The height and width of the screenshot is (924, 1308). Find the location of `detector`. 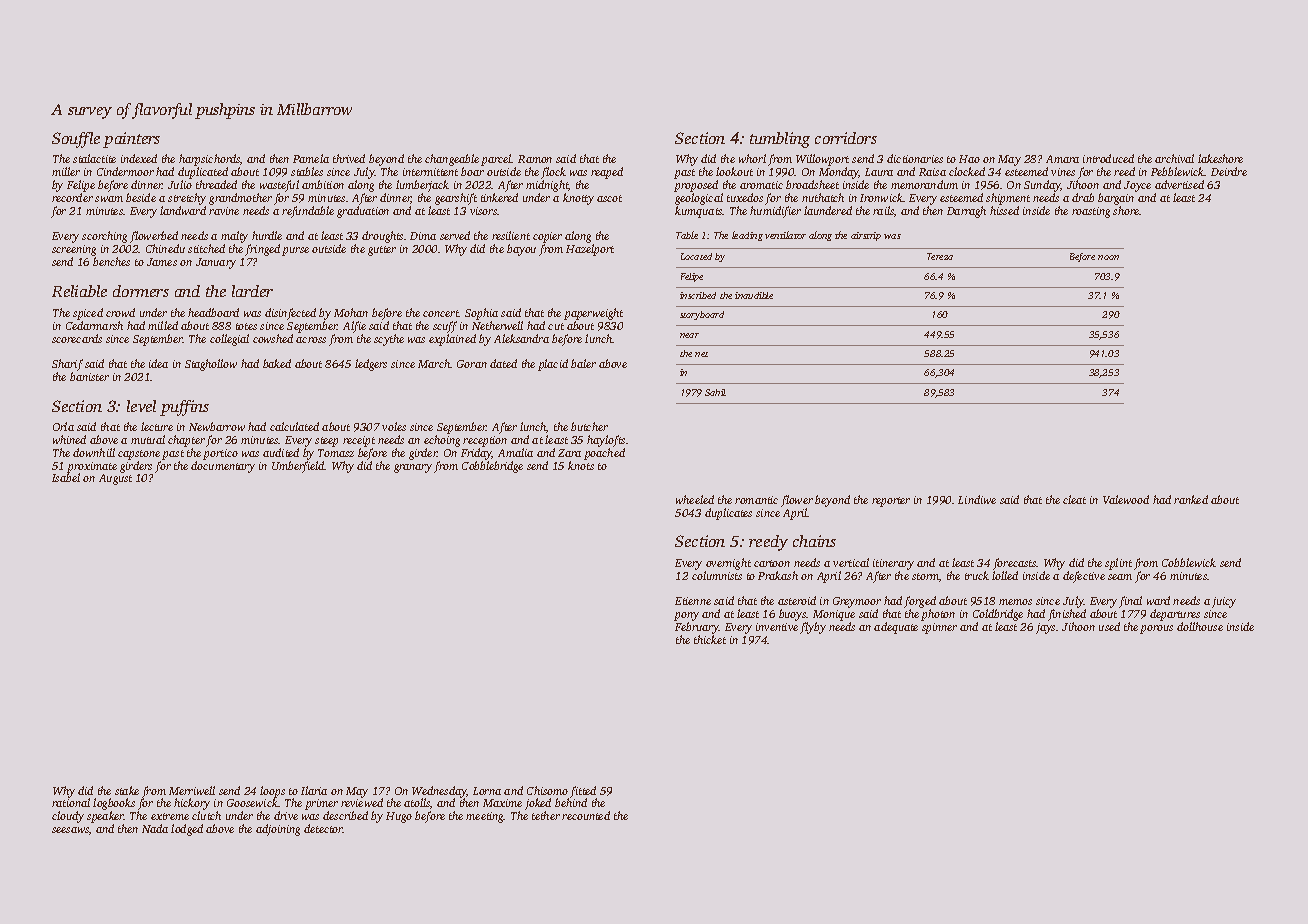

detector is located at coordinates (323, 828).
